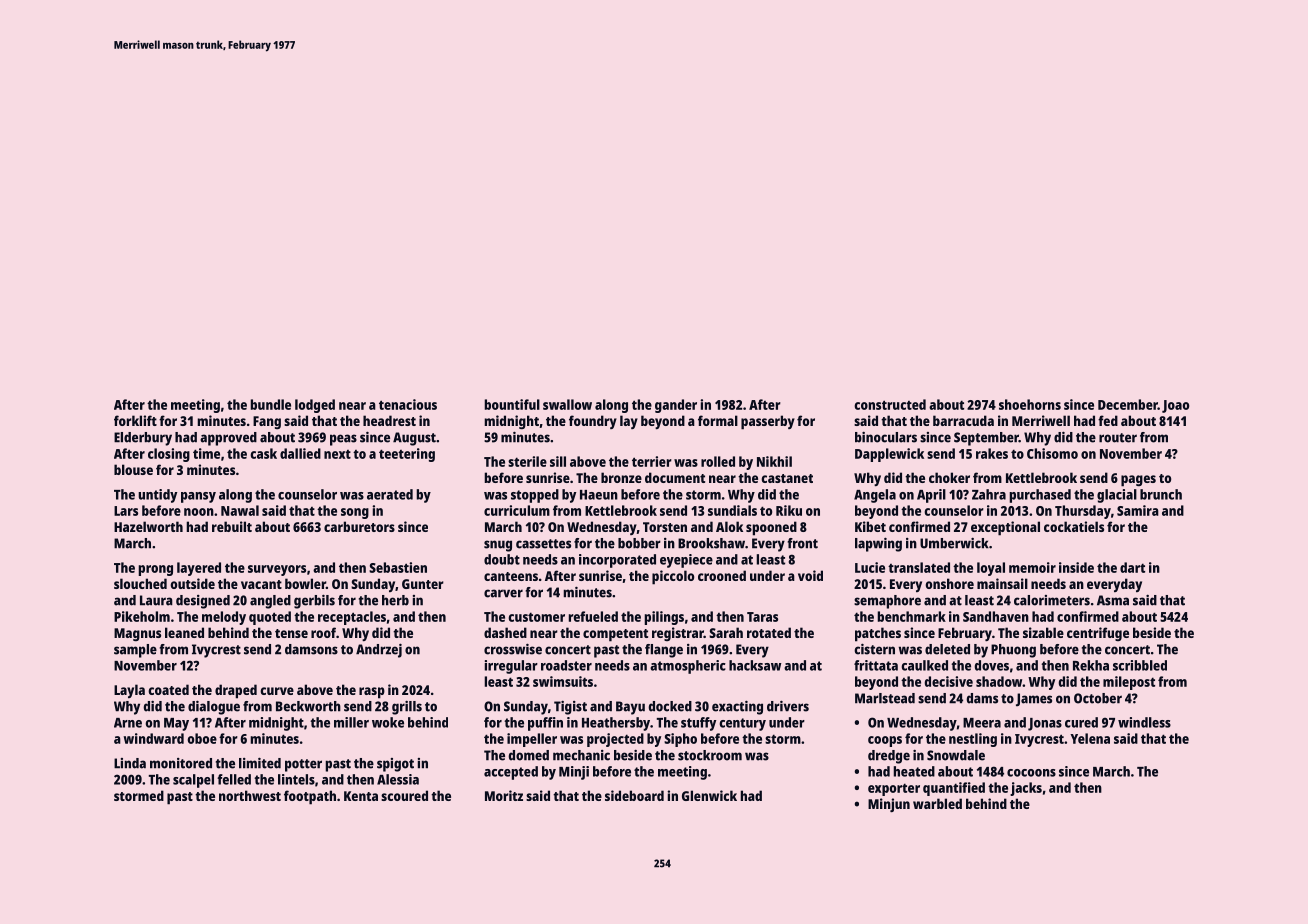  What do you see at coordinates (270, 404) in the screenshot?
I see `bundle` at bounding box center [270, 404].
